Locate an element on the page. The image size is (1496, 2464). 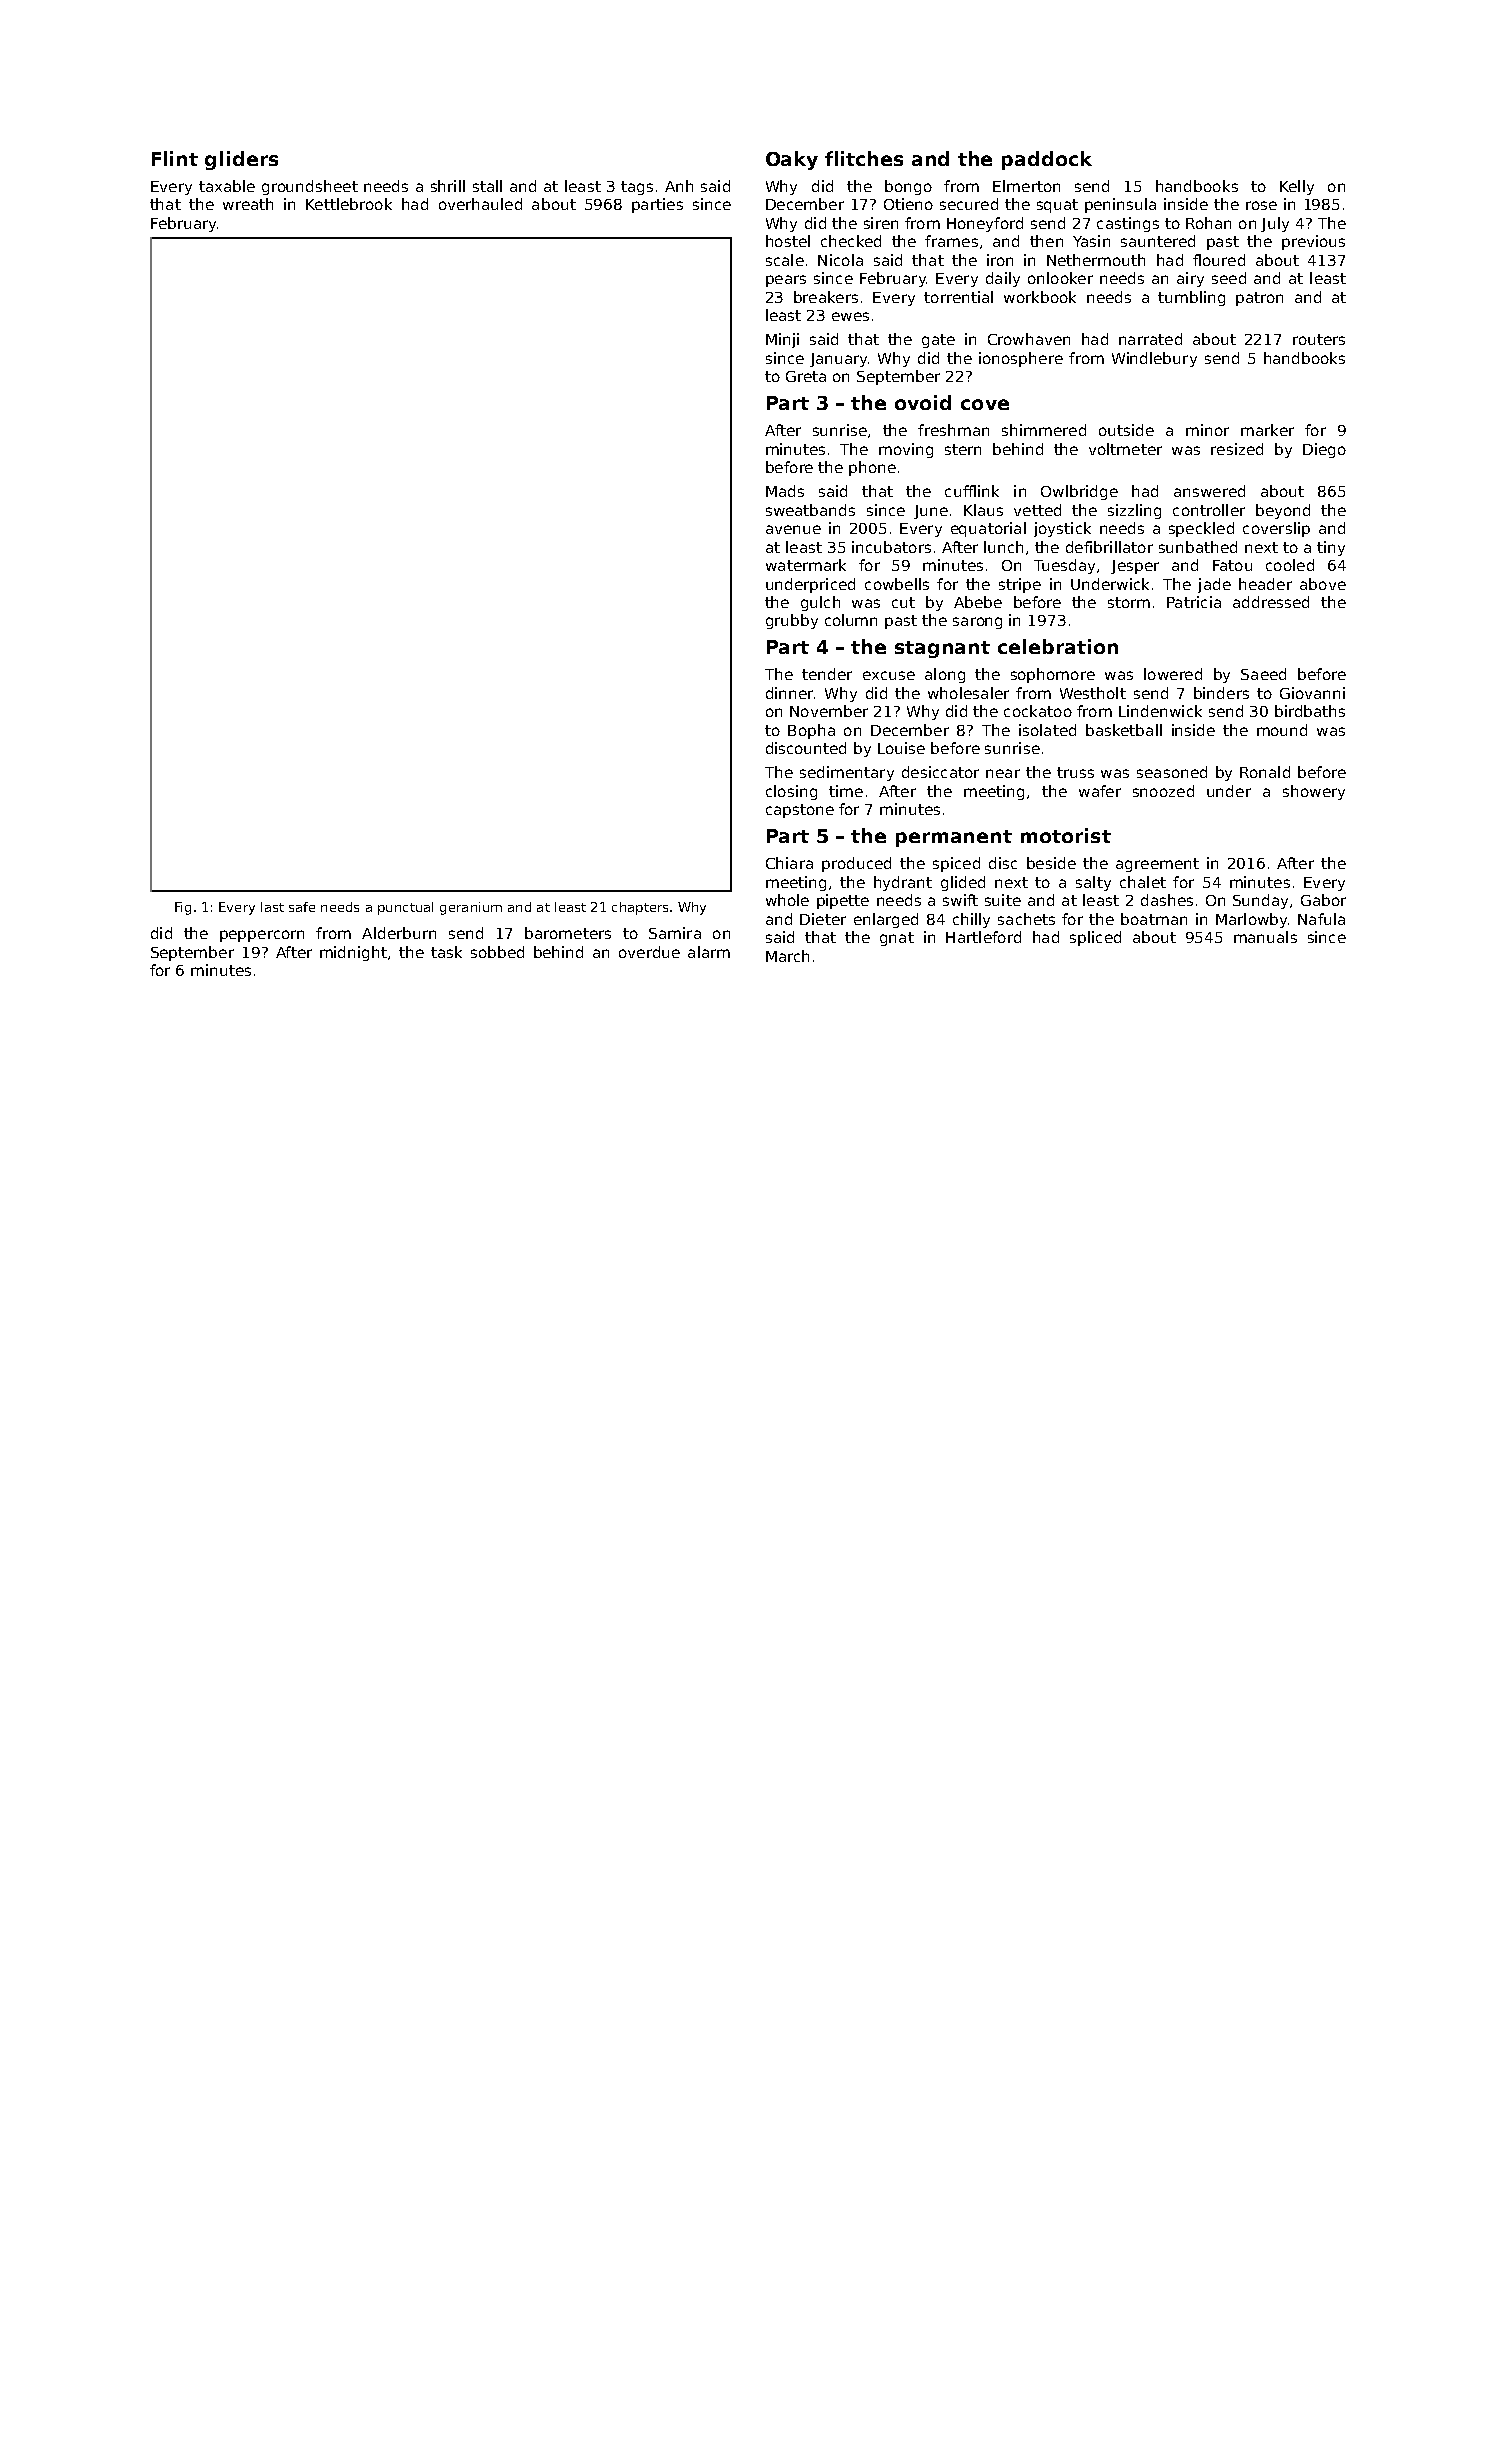
grubby is located at coordinates (792, 621).
